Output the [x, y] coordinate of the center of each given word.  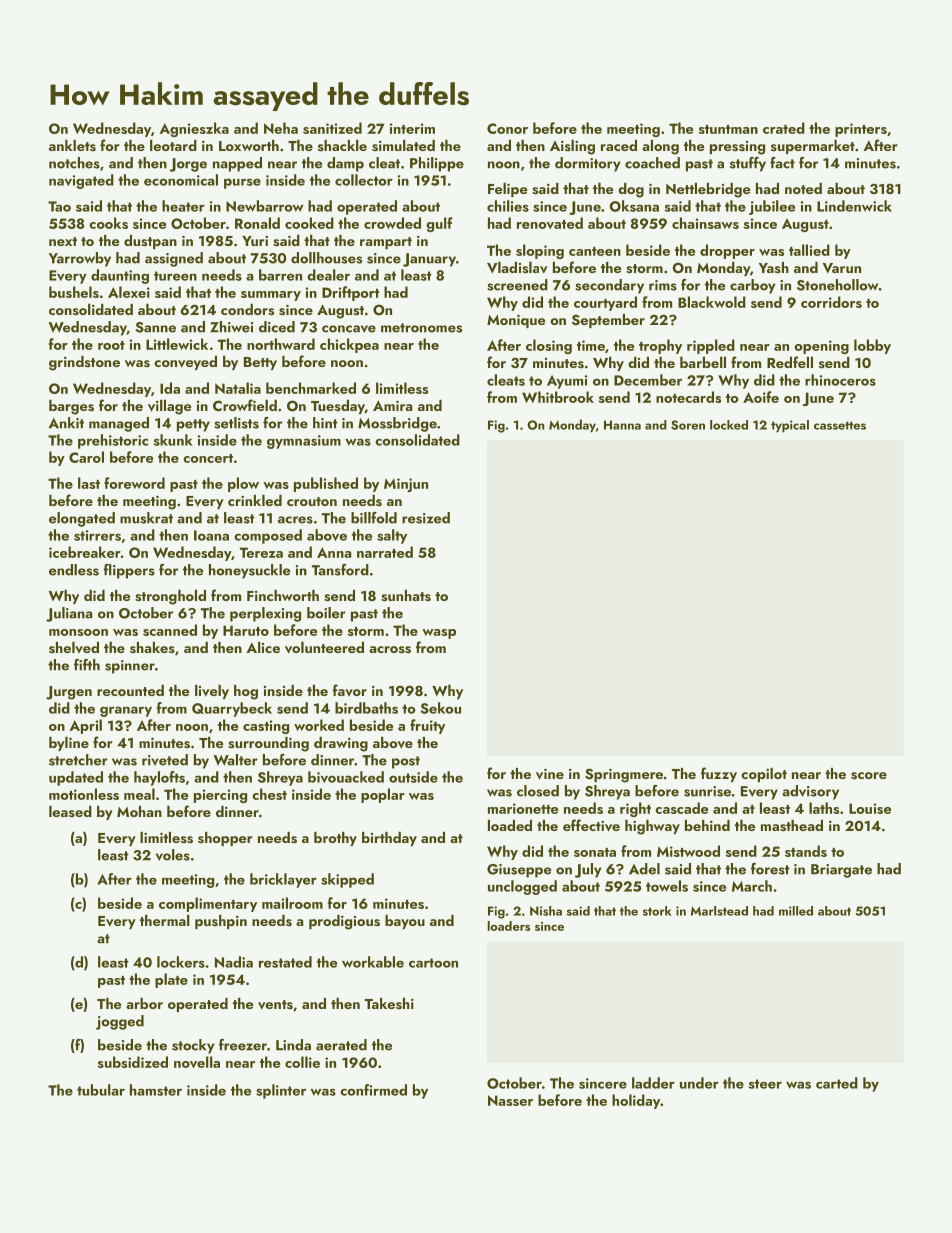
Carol [86, 457]
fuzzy [719, 774]
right [635, 809]
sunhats [406, 596]
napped [237, 164]
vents [275, 1005]
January [429, 260]
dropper [727, 251]
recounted [130, 690]
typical [790, 426]
